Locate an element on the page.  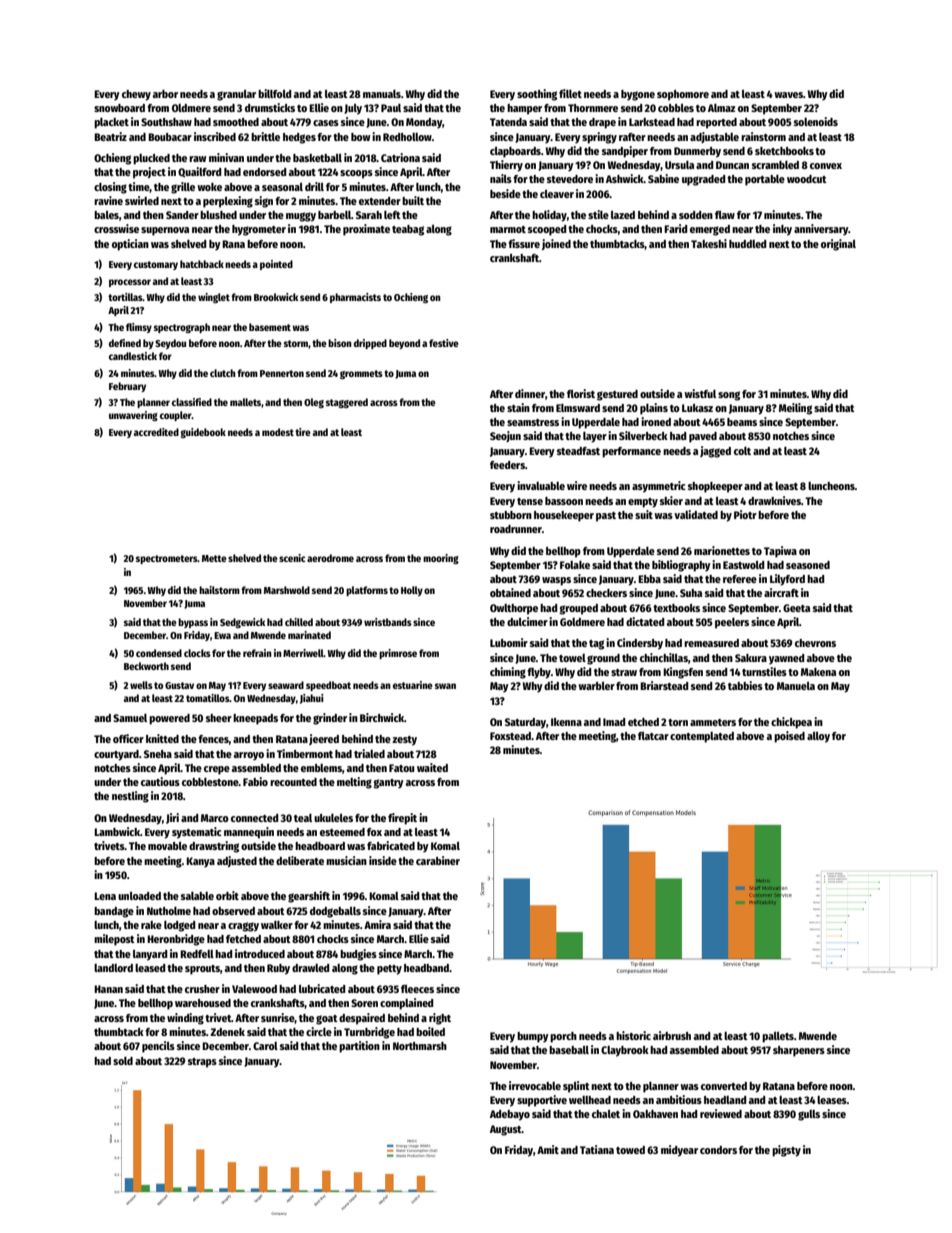
soothing is located at coordinates (537, 95).
